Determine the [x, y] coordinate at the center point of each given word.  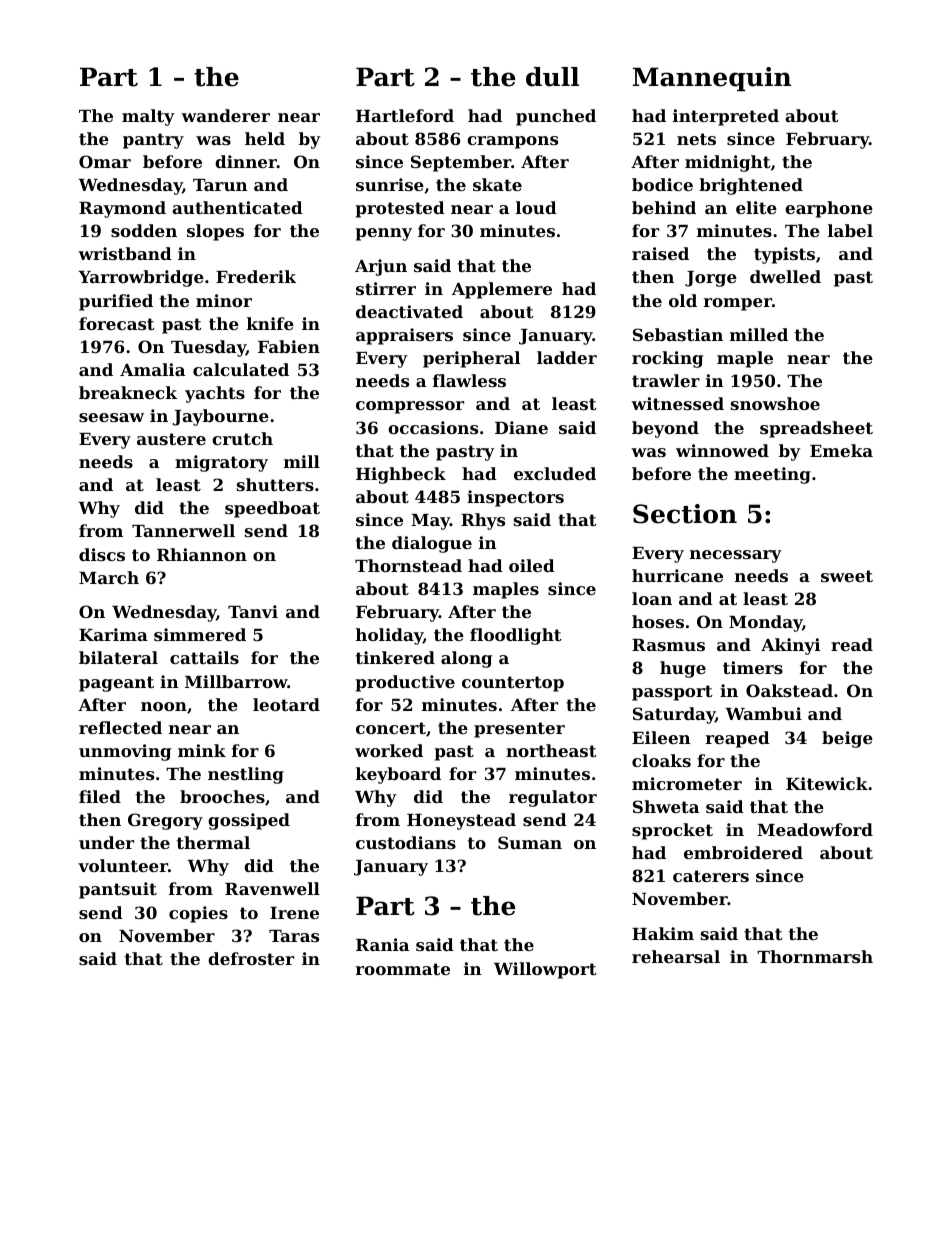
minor [224, 300]
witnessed [677, 403]
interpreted [726, 117]
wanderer [225, 115]
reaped [738, 739]
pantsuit [118, 890]
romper [738, 304]
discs [102, 554]
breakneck [128, 392]
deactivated [409, 311]
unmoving [125, 752]
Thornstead [408, 565]
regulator [553, 798]
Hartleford [405, 115]
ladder [567, 357]
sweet [847, 576]
